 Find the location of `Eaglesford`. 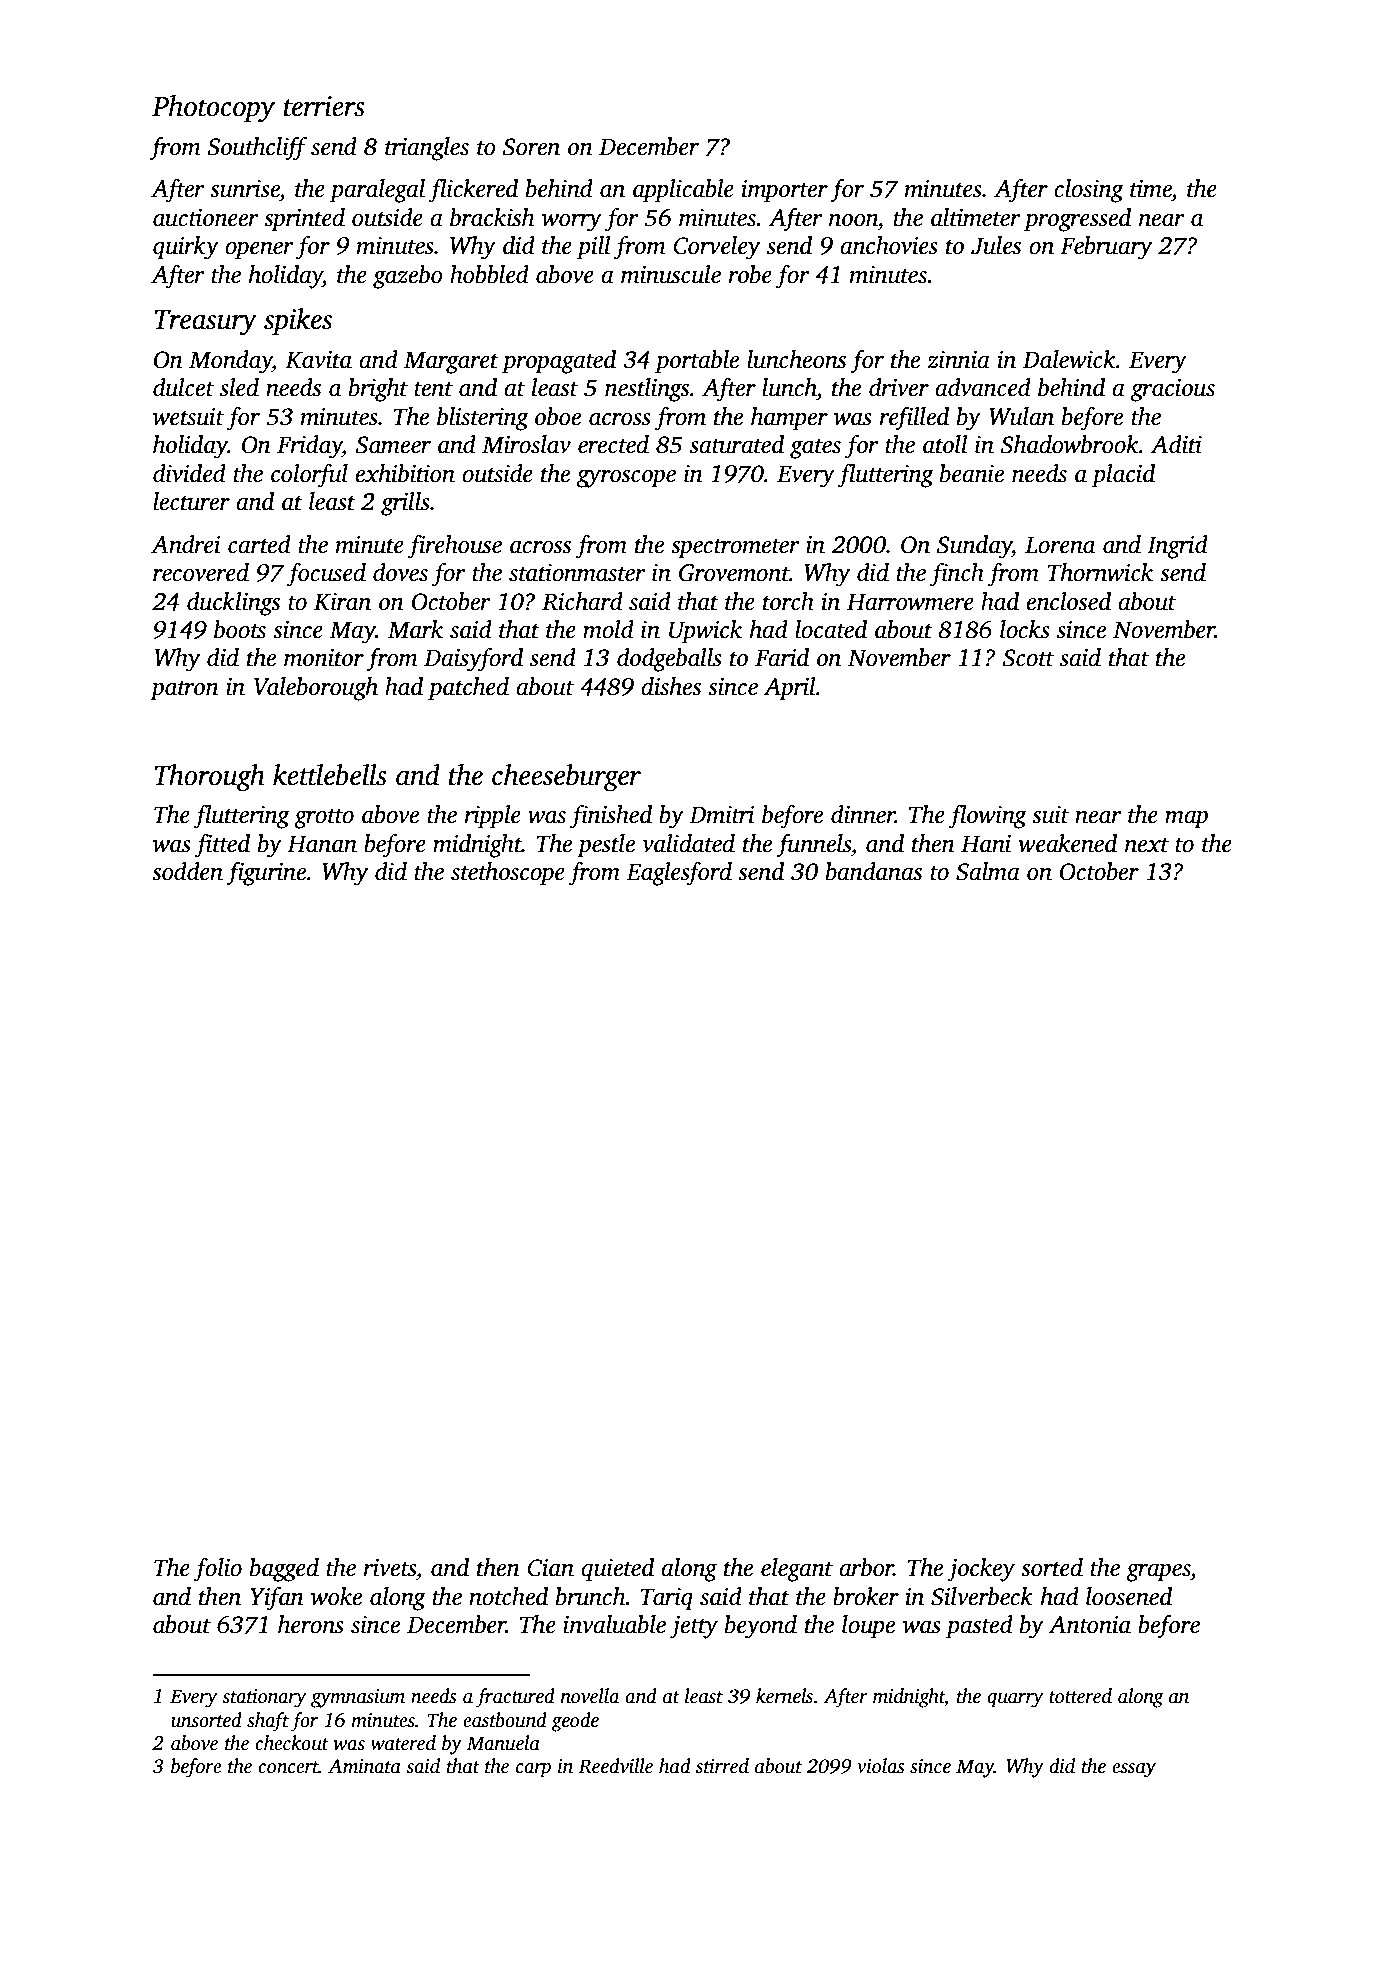

Eaglesford is located at coordinates (679, 874).
